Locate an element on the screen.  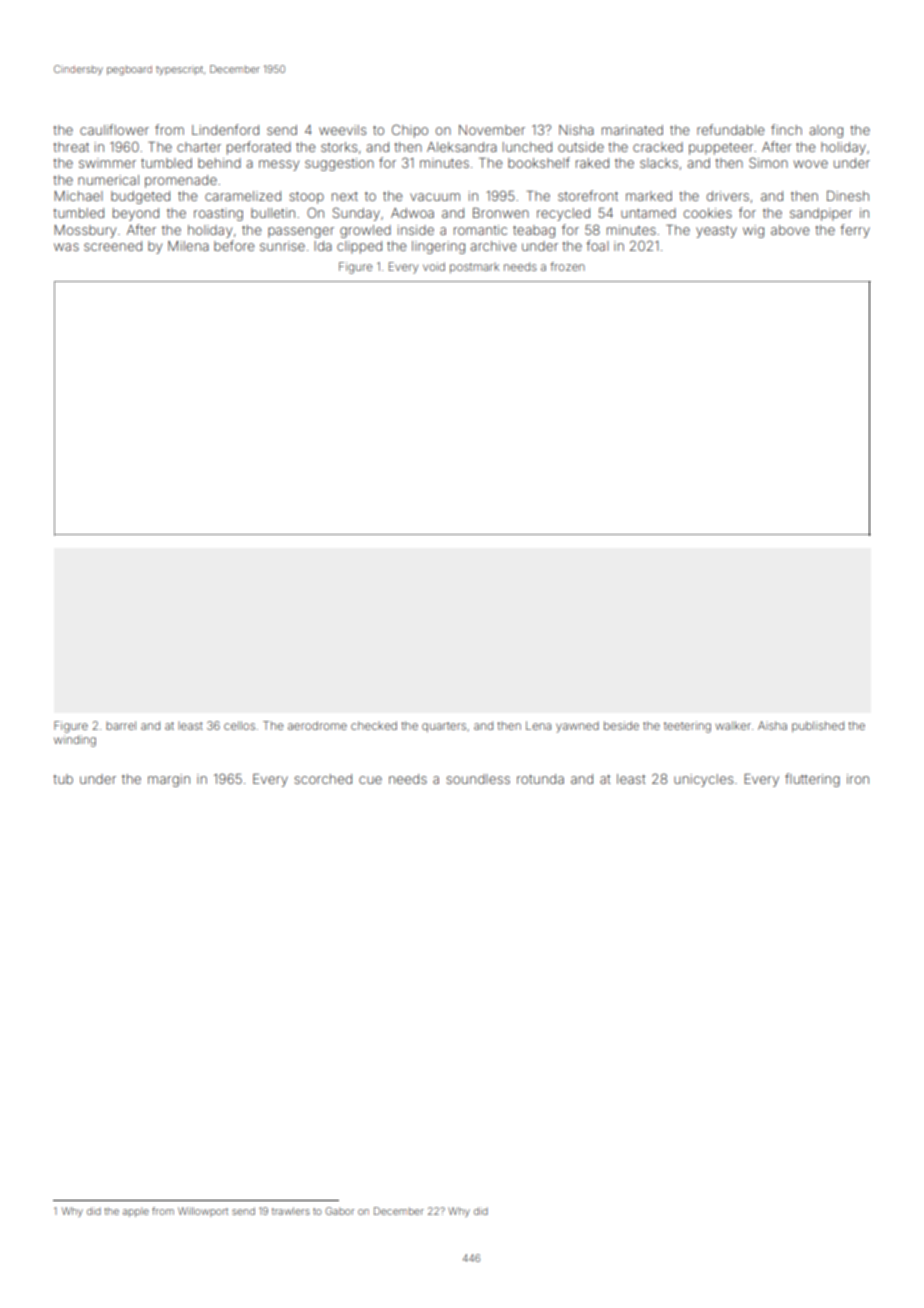
Aisha is located at coordinates (772, 725).
